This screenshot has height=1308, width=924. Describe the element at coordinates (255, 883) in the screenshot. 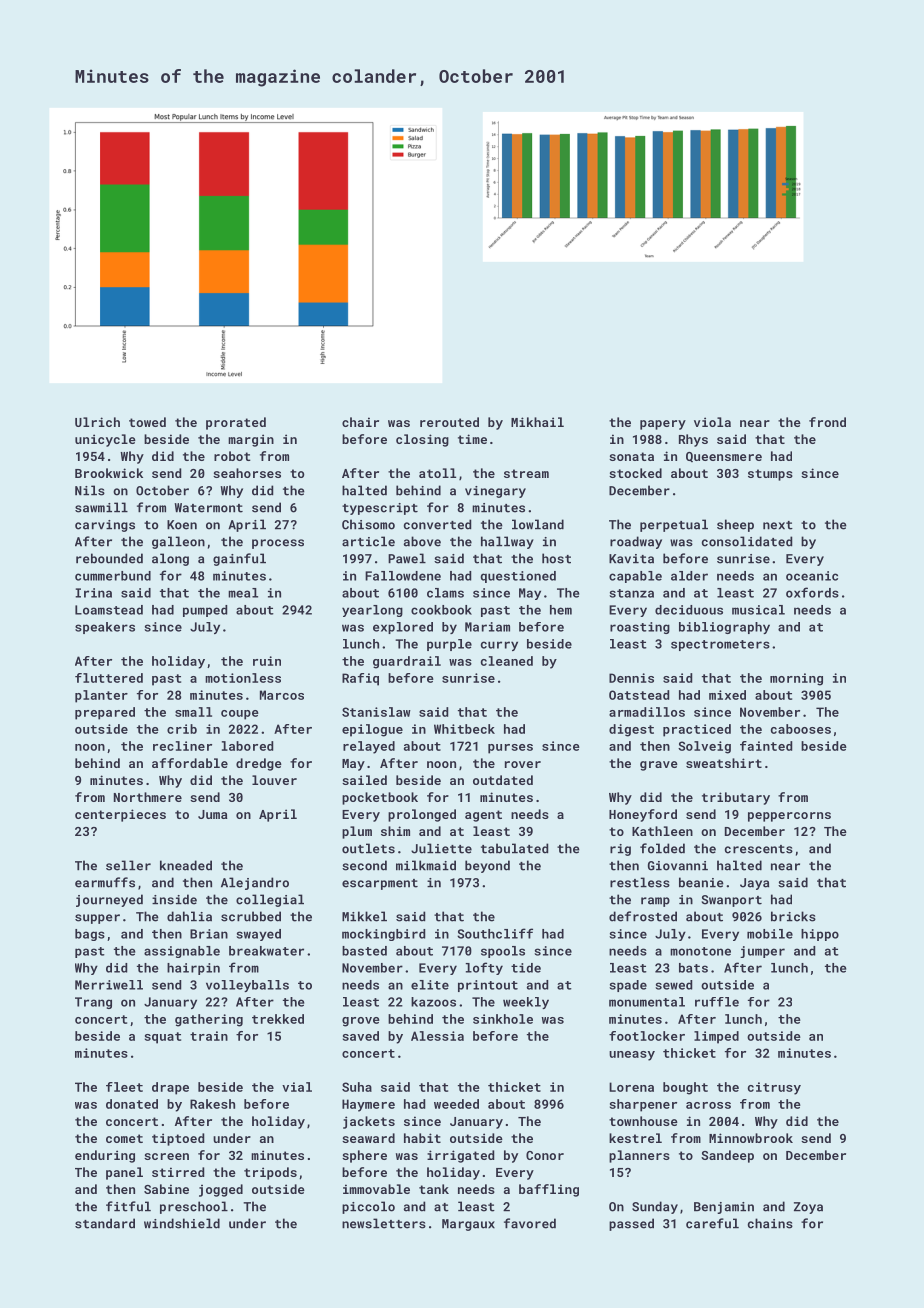

I see `Alejandro` at that location.
